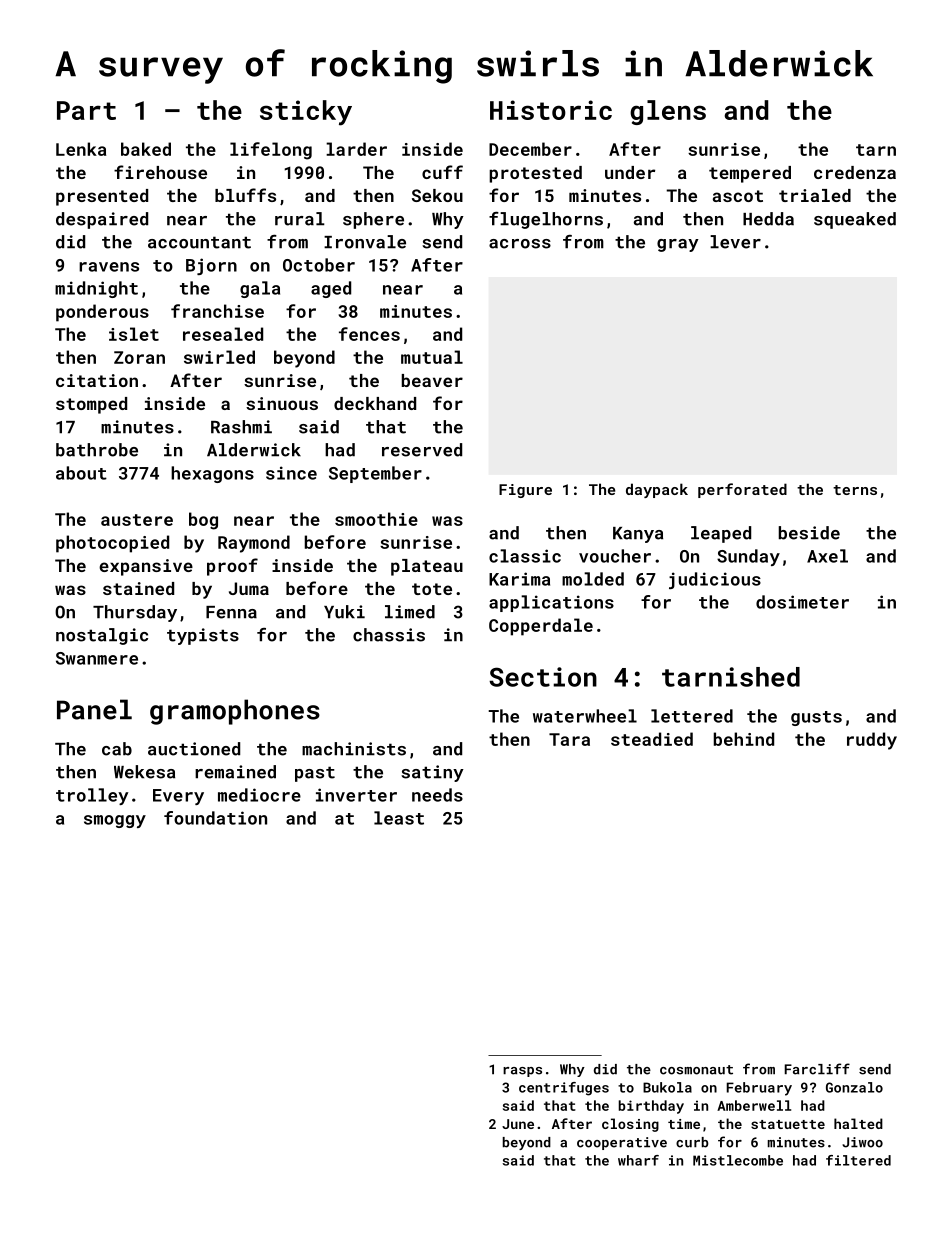 This screenshot has width=952, height=1233. What do you see at coordinates (638, 1160) in the screenshot?
I see `wharf` at bounding box center [638, 1160].
